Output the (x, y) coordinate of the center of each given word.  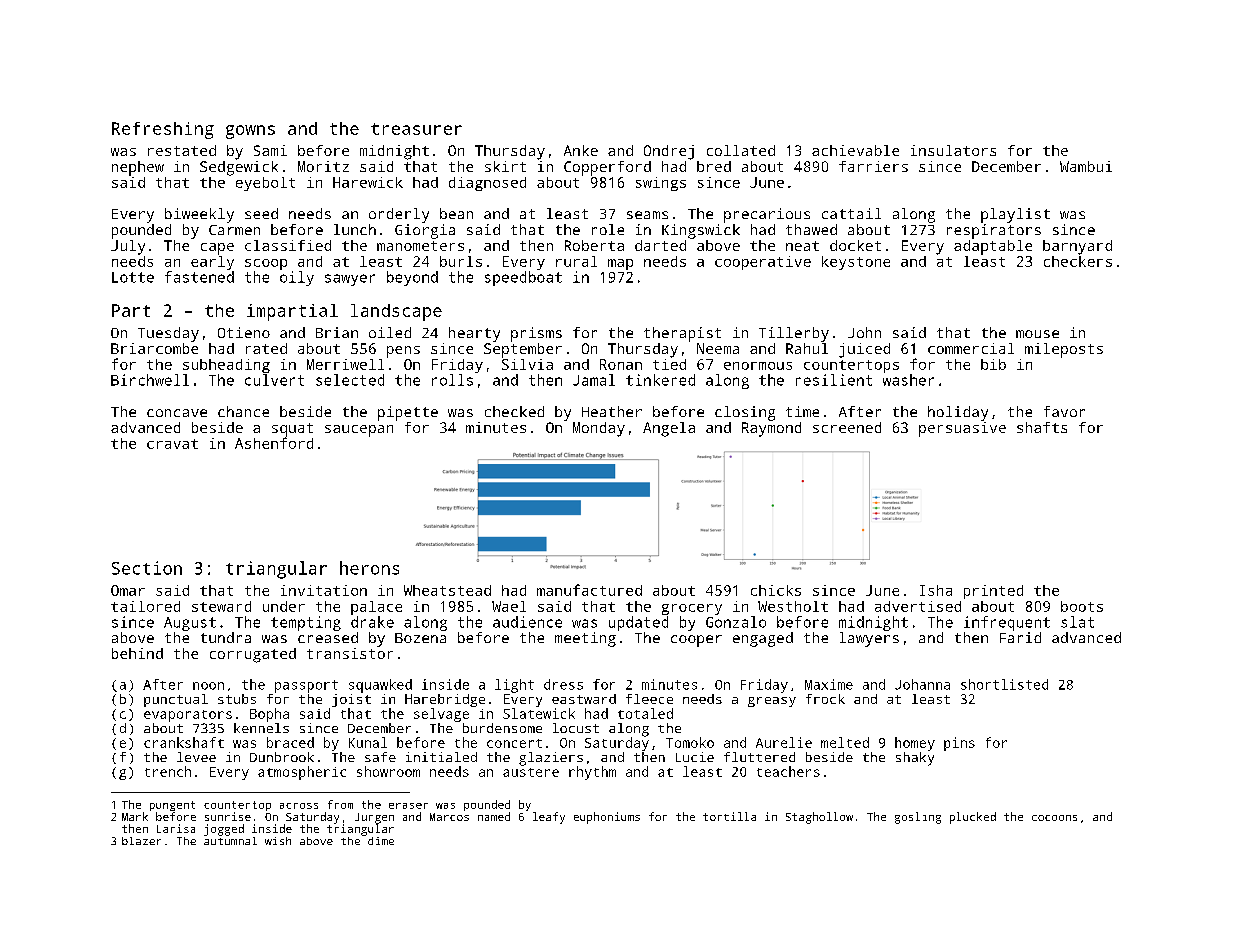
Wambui (1086, 166)
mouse (1037, 334)
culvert (274, 380)
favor (1064, 411)
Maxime (829, 684)
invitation (324, 590)
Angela (669, 429)
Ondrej (669, 152)
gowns (250, 132)
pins (959, 744)
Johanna (922, 684)
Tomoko (690, 742)
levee (196, 757)
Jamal (594, 380)
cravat (172, 444)
